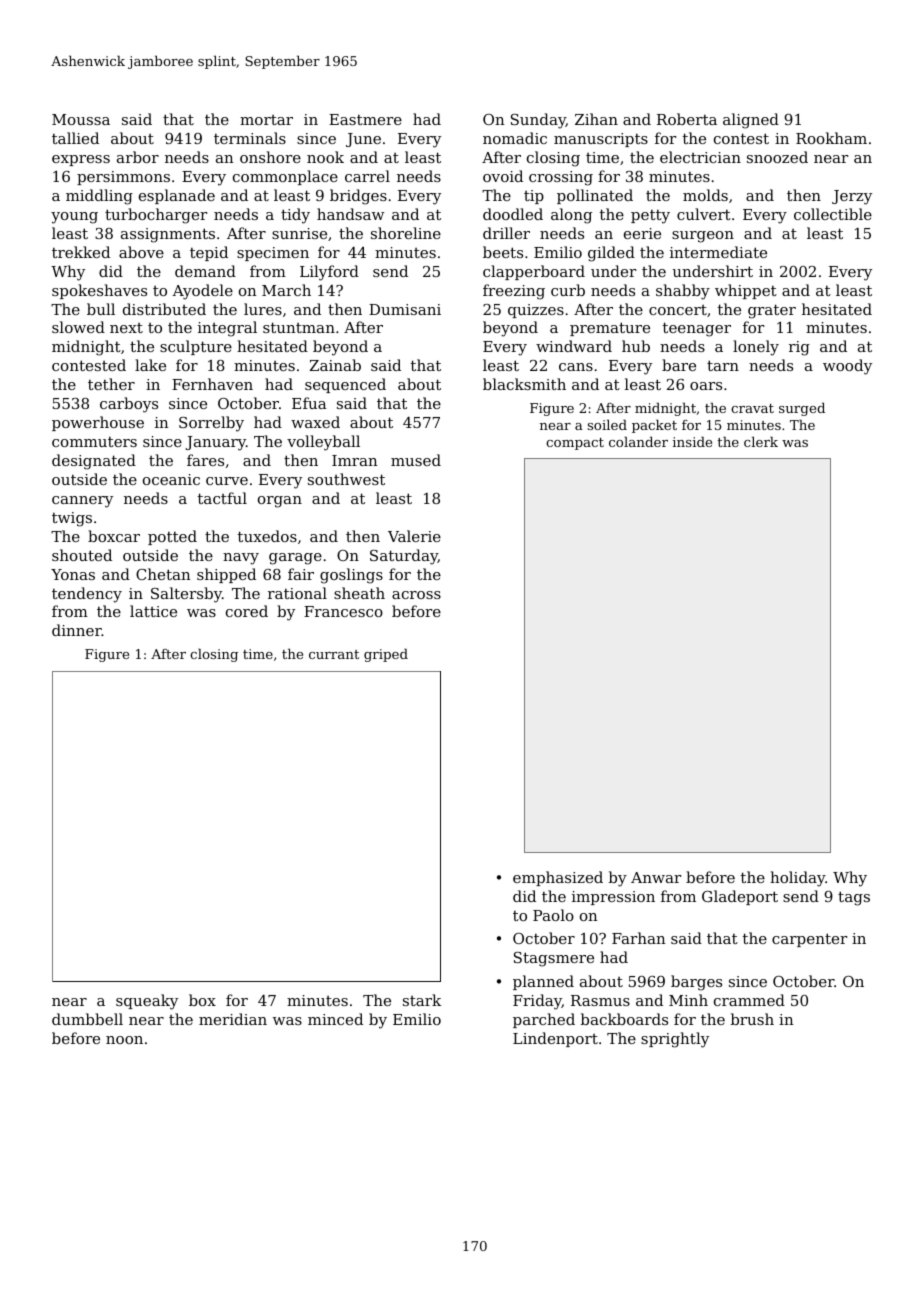  What do you see at coordinates (196, 347) in the screenshot?
I see `sculpture` at bounding box center [196, 347].
